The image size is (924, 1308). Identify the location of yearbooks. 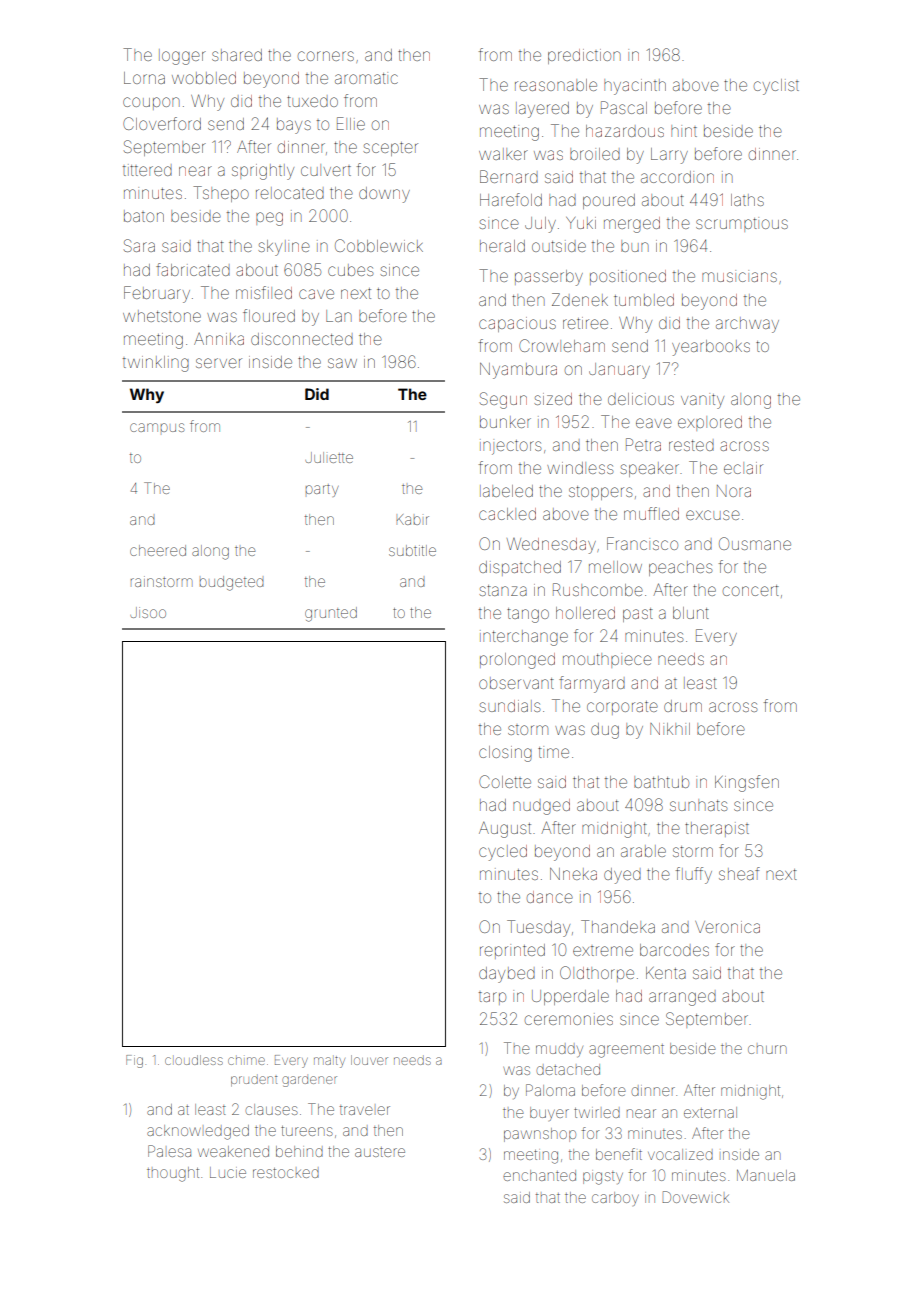
(711, 348).
